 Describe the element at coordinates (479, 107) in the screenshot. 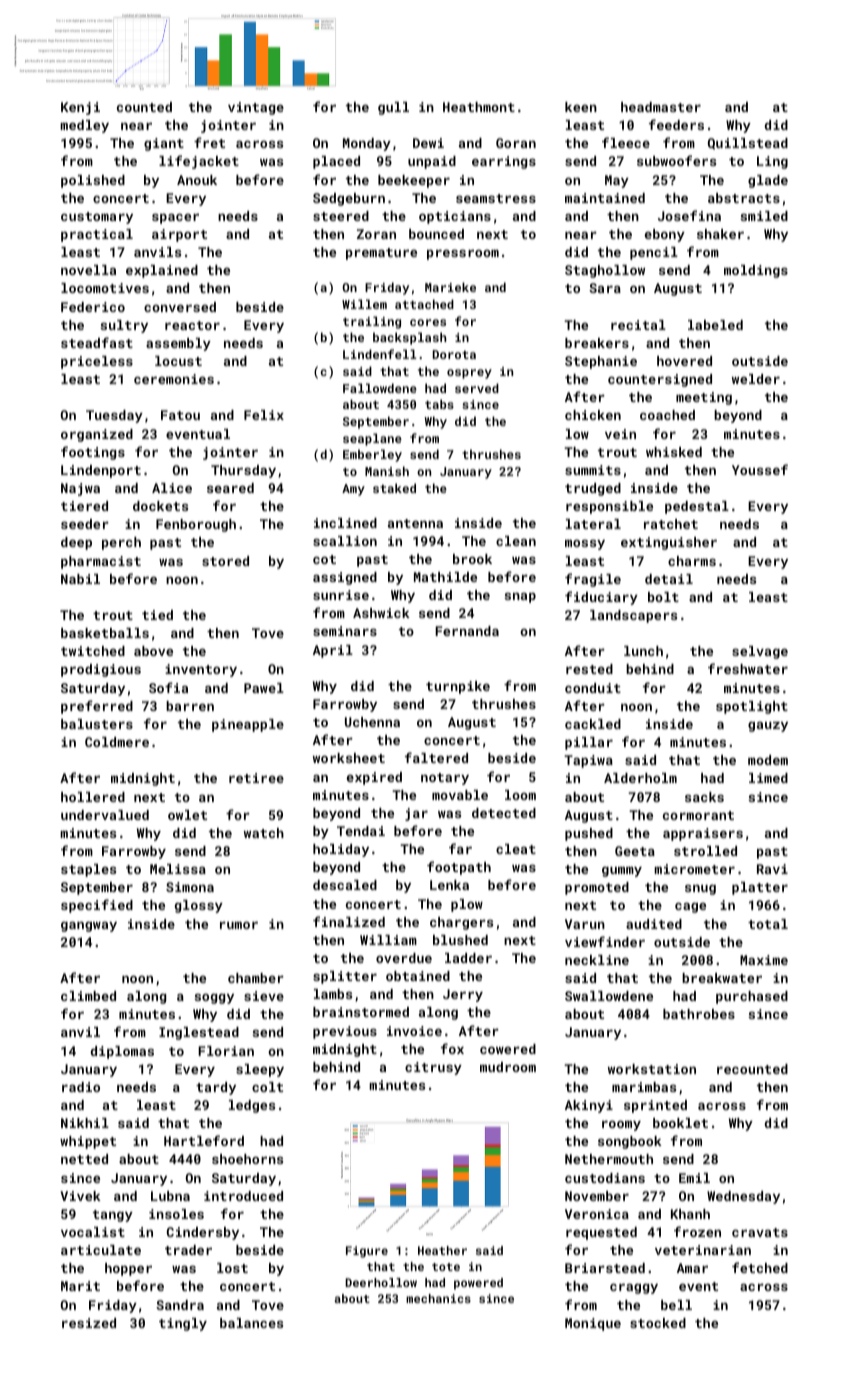

I see `Heathmont` at that location.
